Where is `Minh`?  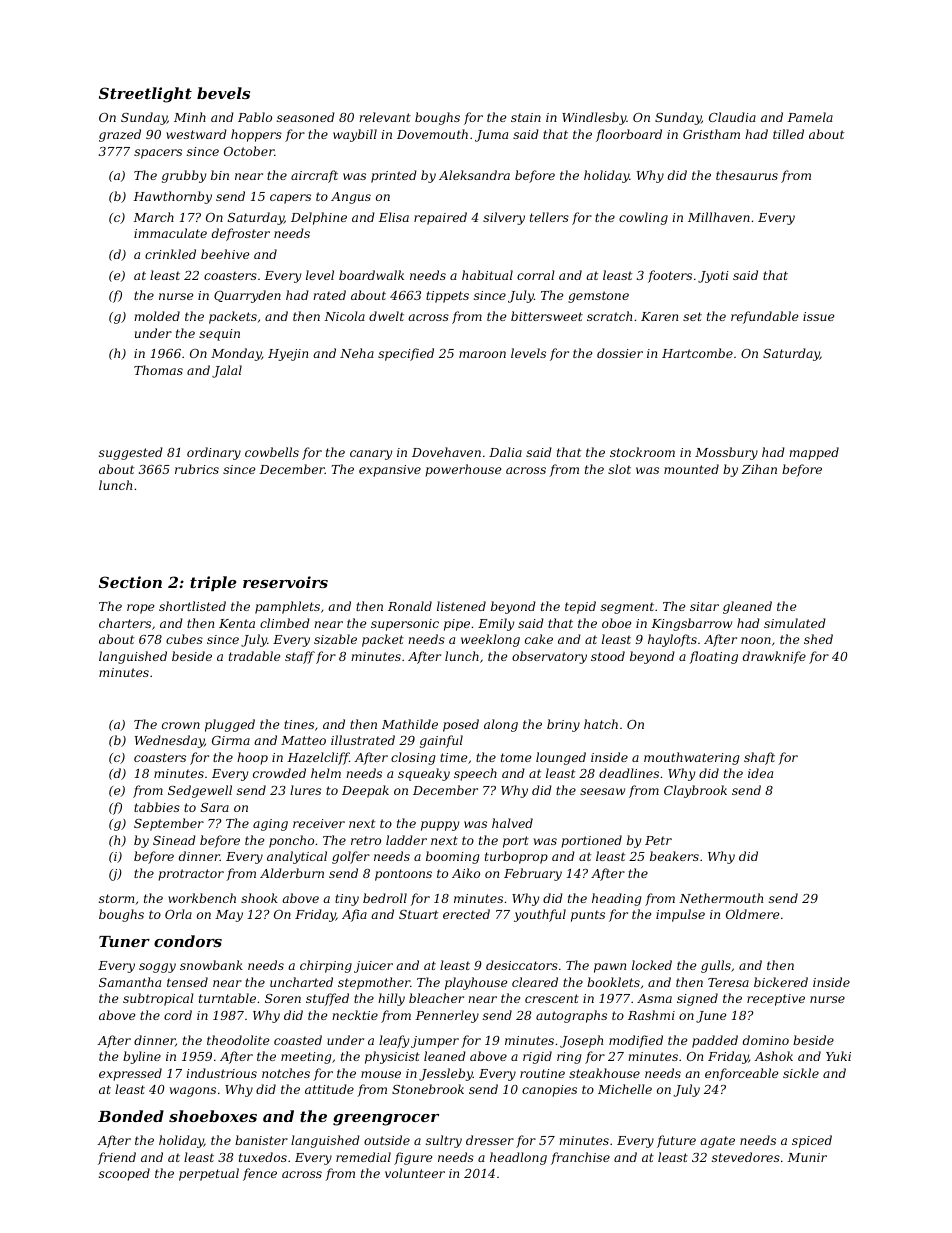 Minh is located at coordinates (190, 117).
